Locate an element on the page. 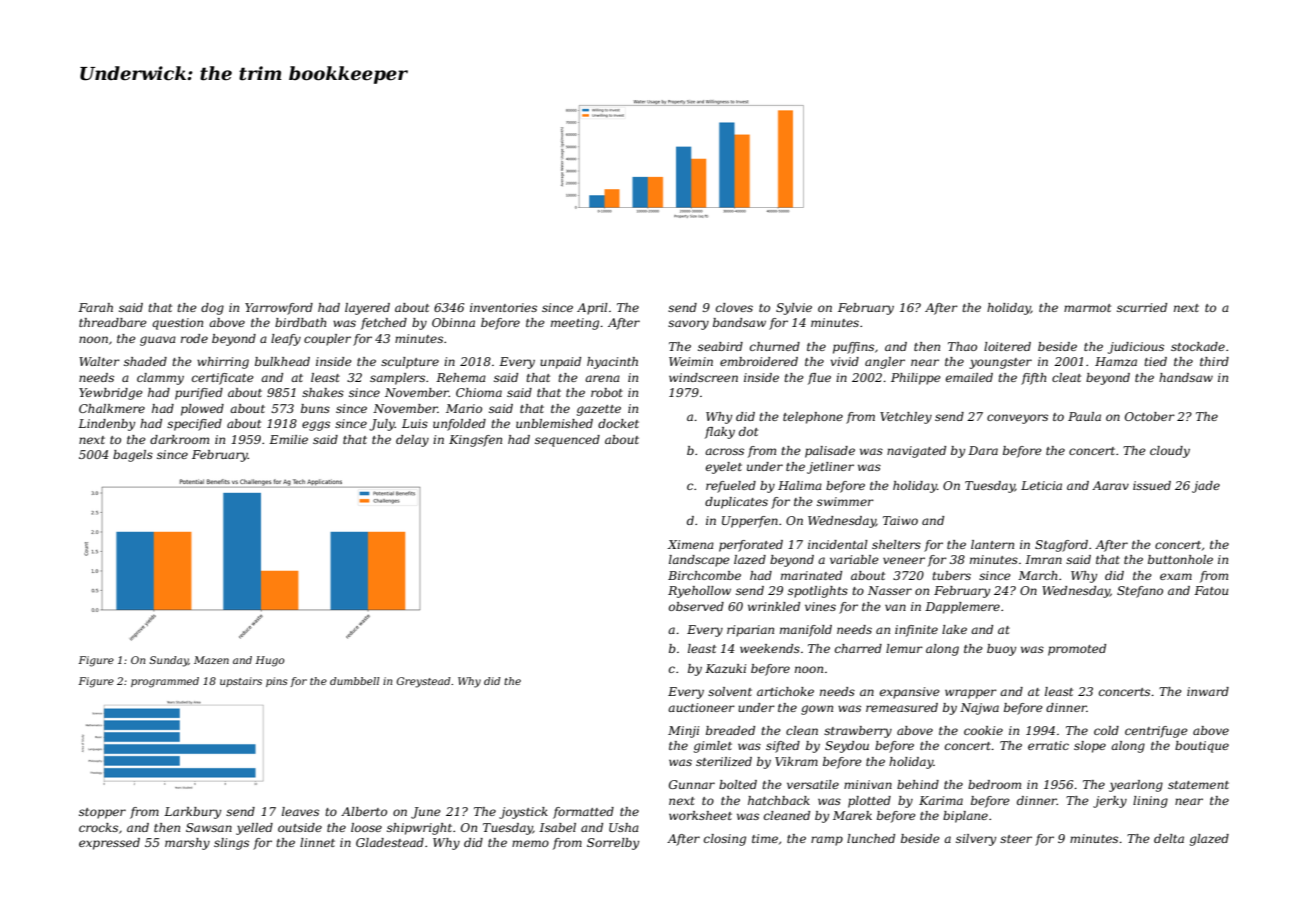 This document has width=1308, height=924. crocks is located at coordinates (98, 827).
